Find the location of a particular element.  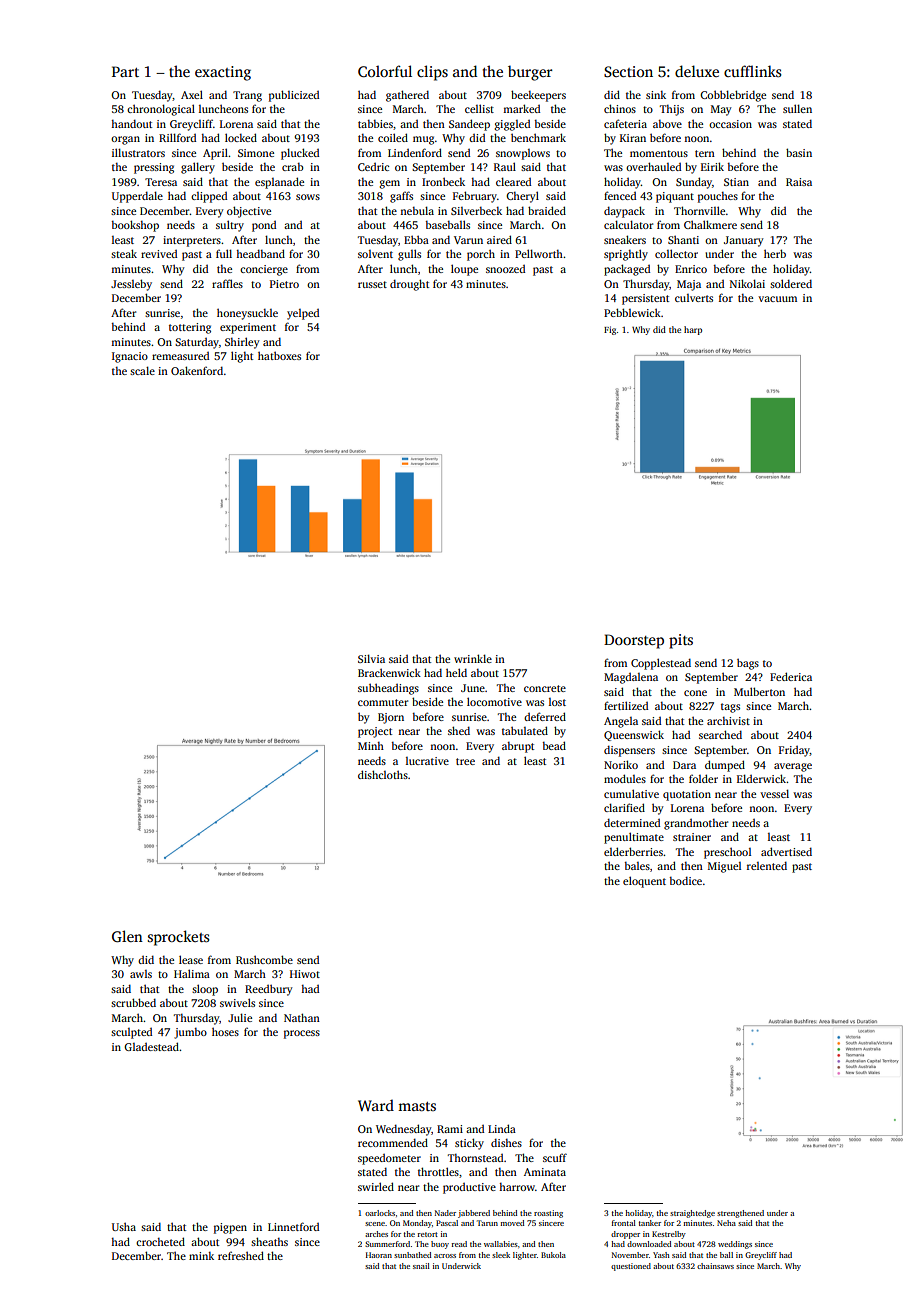

sleek is located at coordinates (501, 1255).
